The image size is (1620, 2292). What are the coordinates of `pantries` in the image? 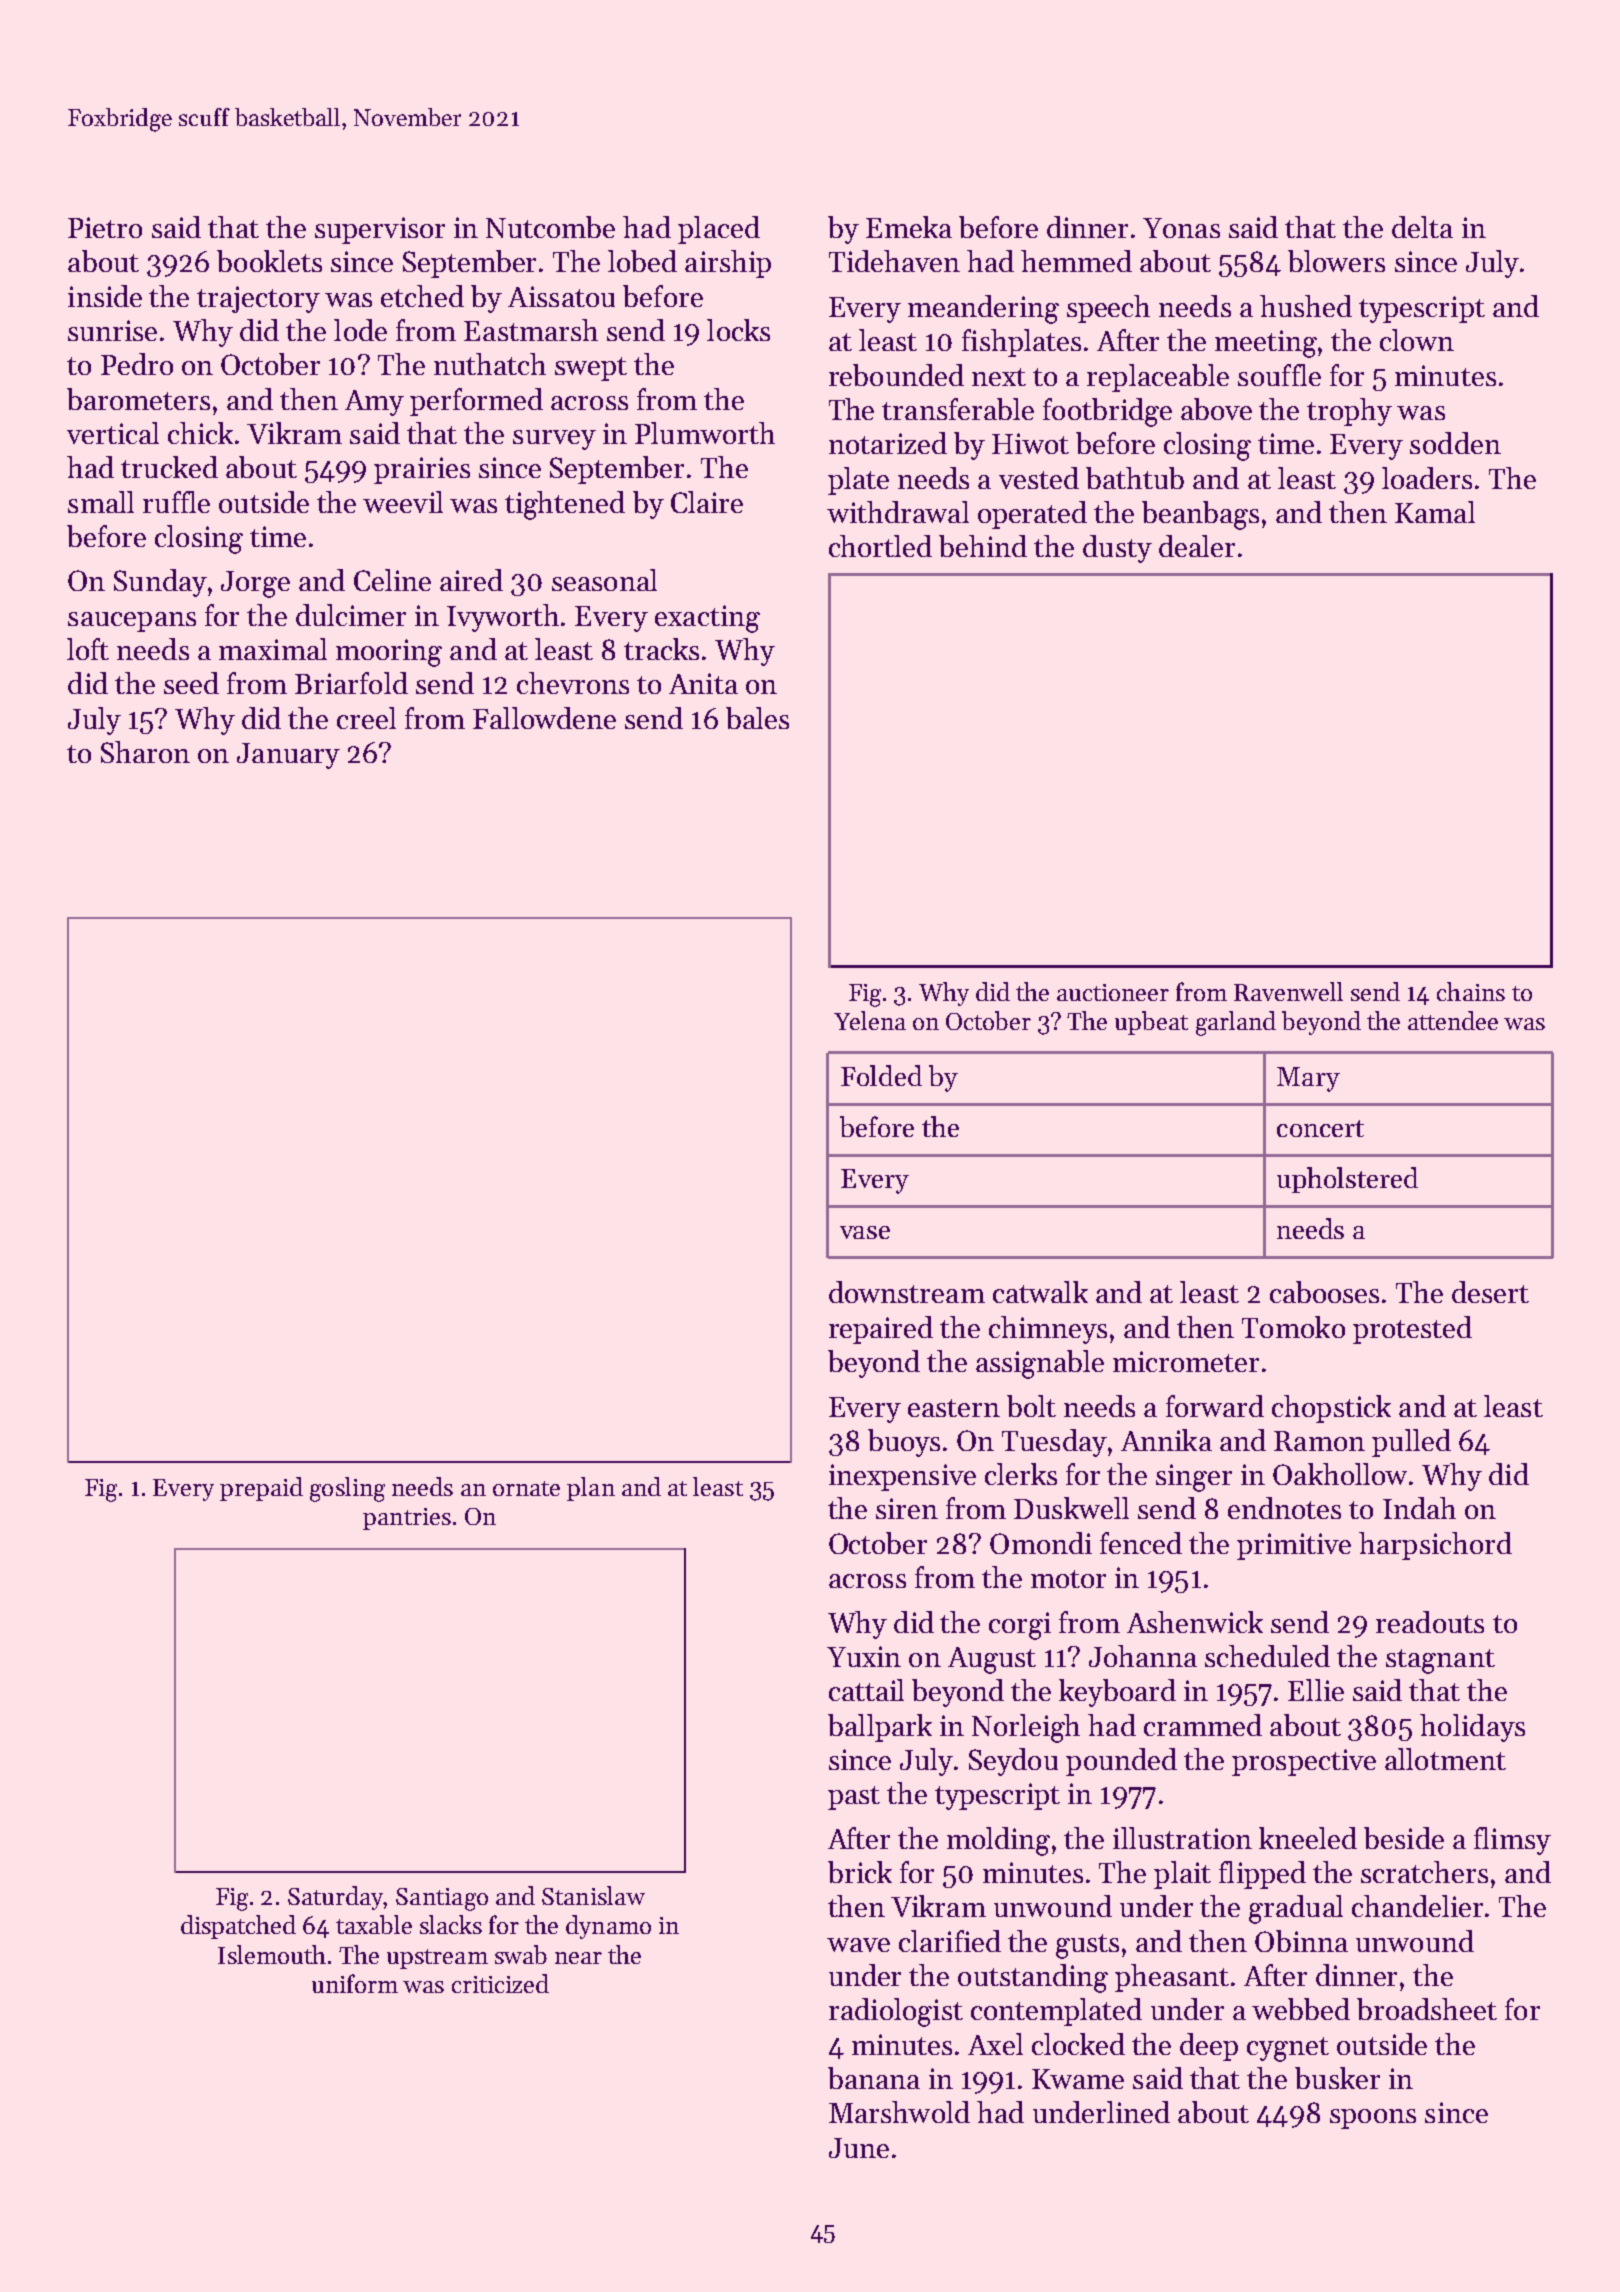 It's located at (407, 1519).
